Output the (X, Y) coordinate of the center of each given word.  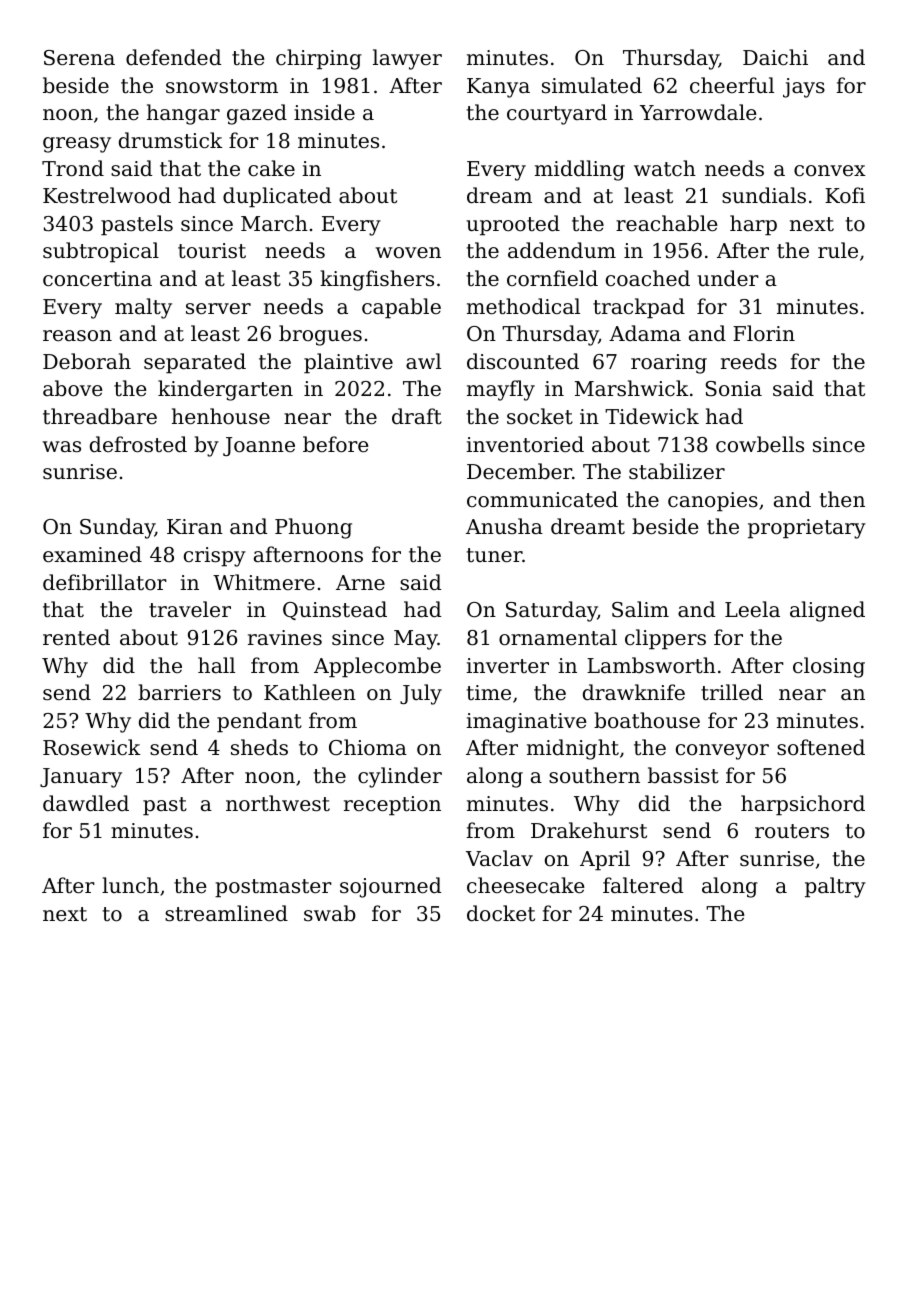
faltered (643, 885)
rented (76, 637)
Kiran (195, 527)
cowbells (760, 444)
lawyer (407, 59)
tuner (494, 555)
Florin (764, 333)
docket (501, 913)
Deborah (87, 361)
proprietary (807, 529)
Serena (79, 58)
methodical (523, 306)
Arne (360, 583)
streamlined (226, 913)
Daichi (775, 57)
